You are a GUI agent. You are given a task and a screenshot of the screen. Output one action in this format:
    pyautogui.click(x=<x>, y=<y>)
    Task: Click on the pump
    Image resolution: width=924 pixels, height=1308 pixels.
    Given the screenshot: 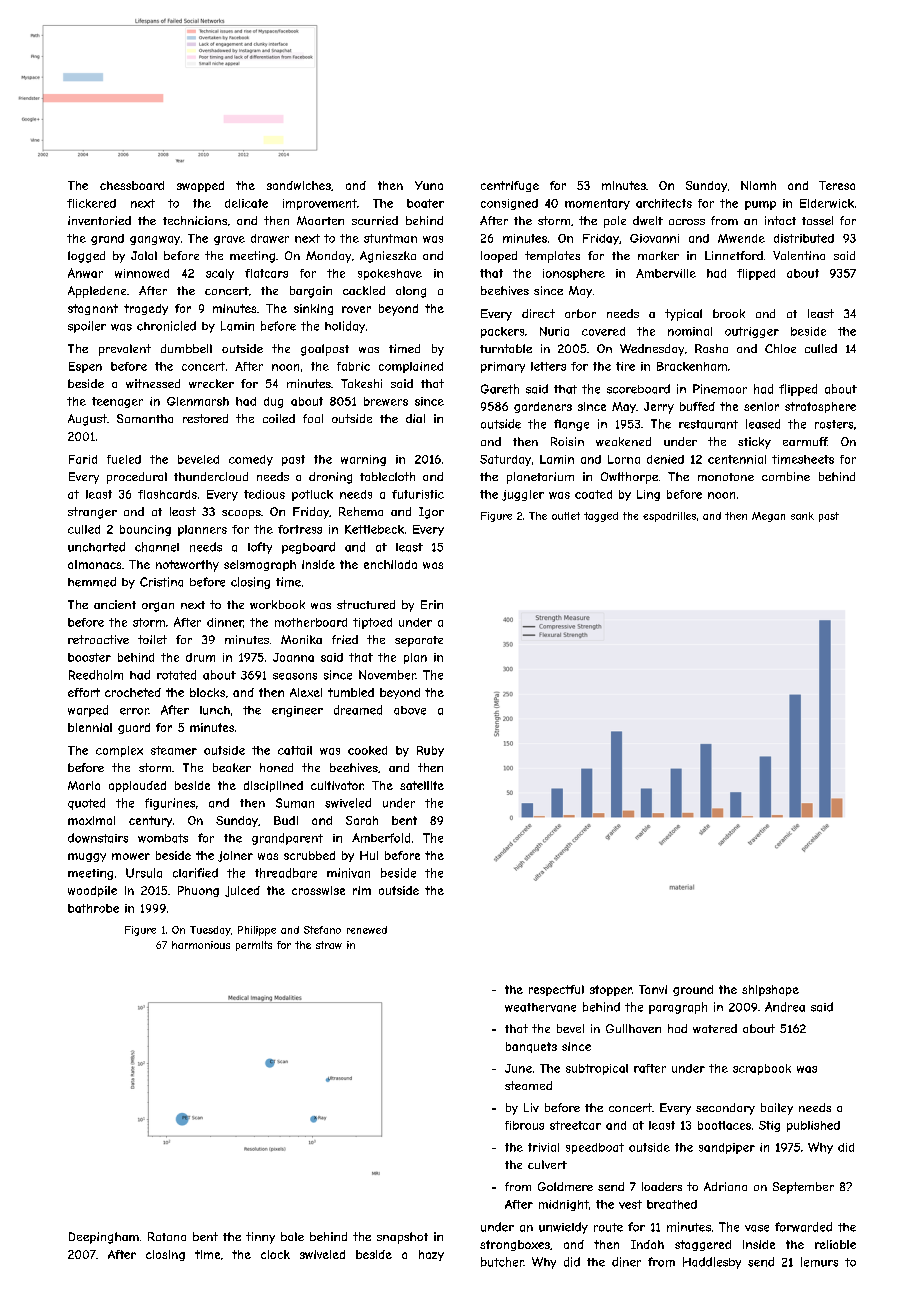 What is the action you would take?
    pyautogui.click(x=760, y=205)
